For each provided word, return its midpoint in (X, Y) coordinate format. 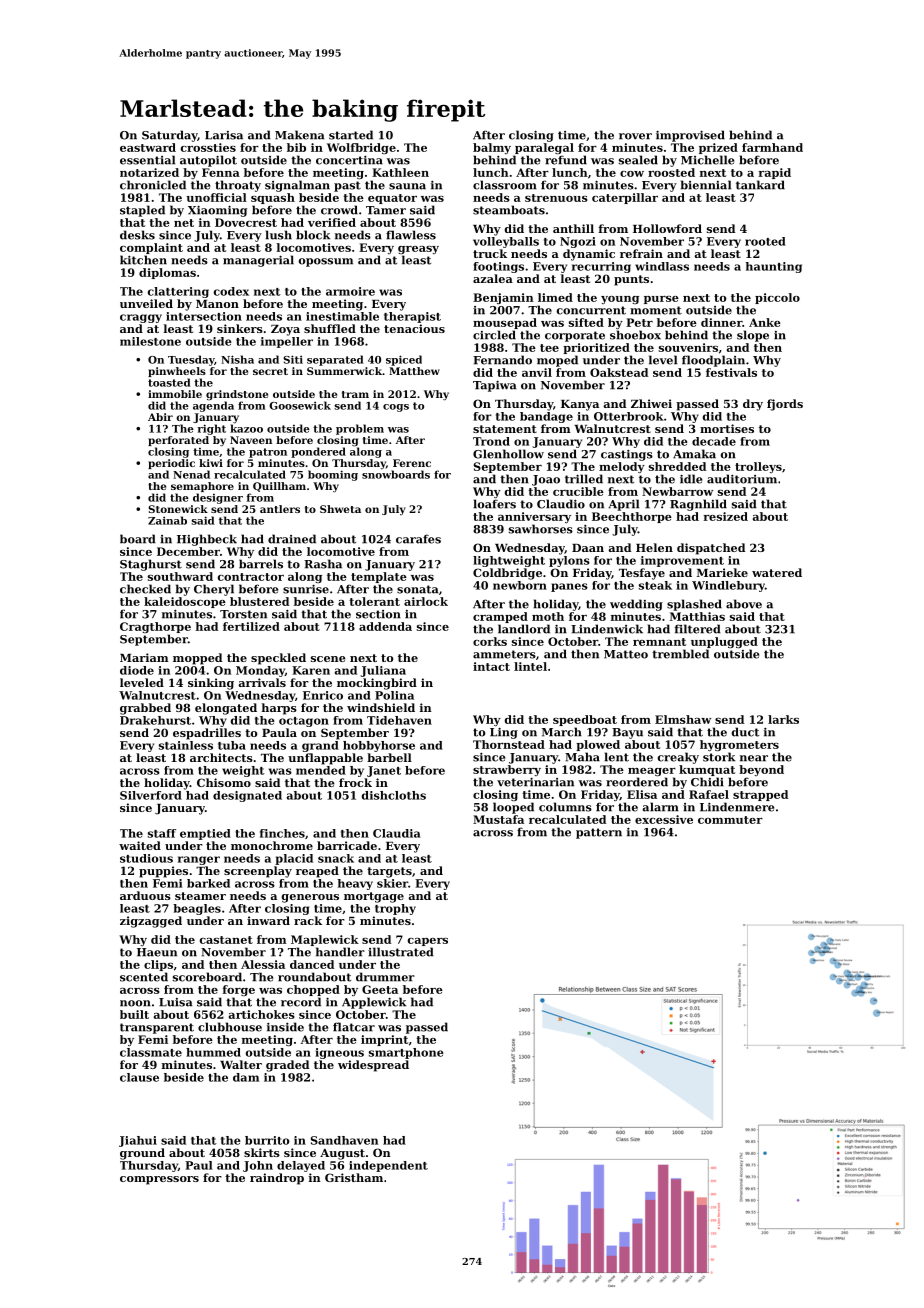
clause (139, 1077)
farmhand (772, 147)
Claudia (397, 833)
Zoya (285, 330)
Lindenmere (737, 807)
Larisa (224, 135)
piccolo (777, 298)
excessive (664, 819)
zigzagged (151, 922)
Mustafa (498, 819)
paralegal (544, 148)
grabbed (145, 709)
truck (490, 253)
